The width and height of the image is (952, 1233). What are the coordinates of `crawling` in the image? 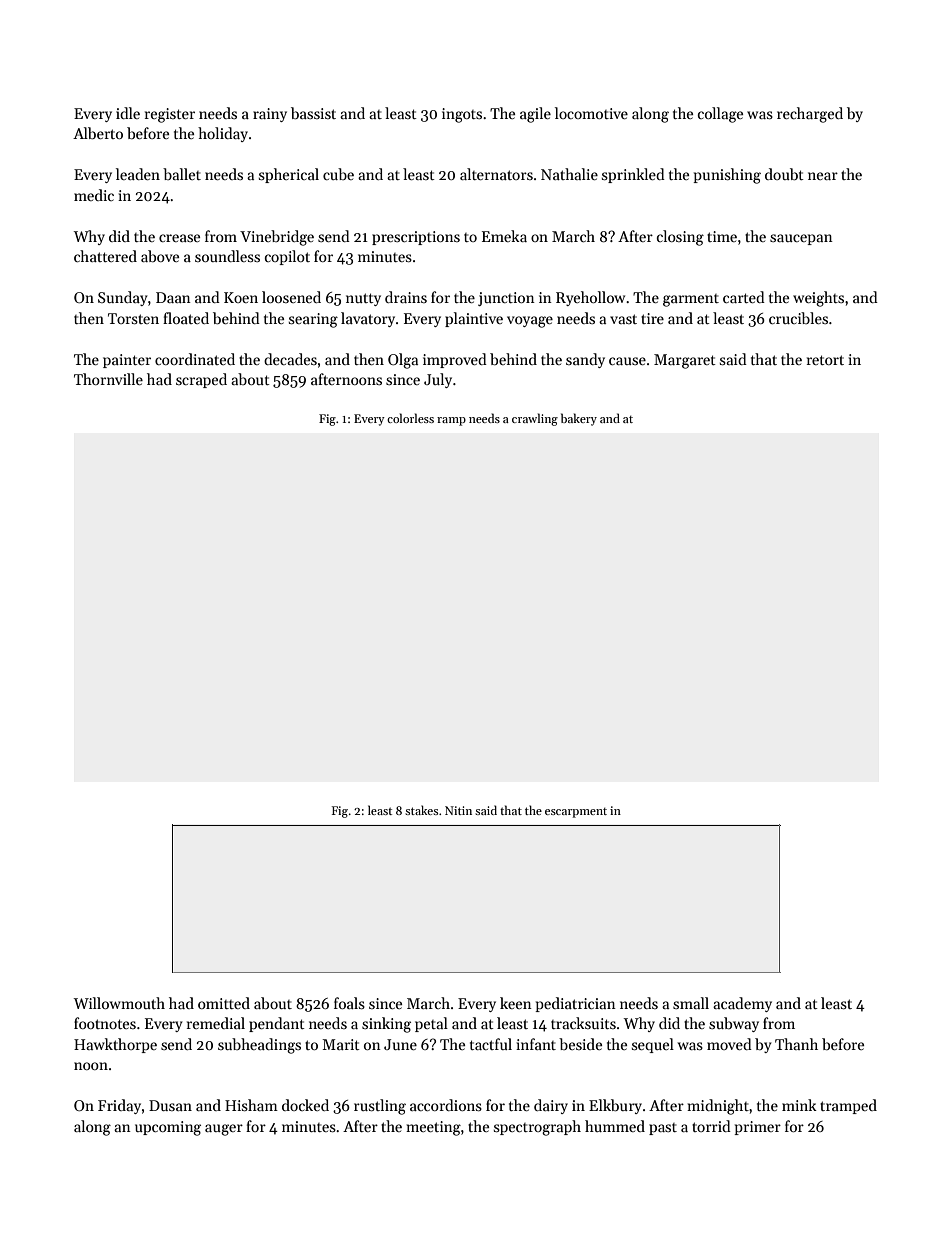 It's located at (535, 419).
